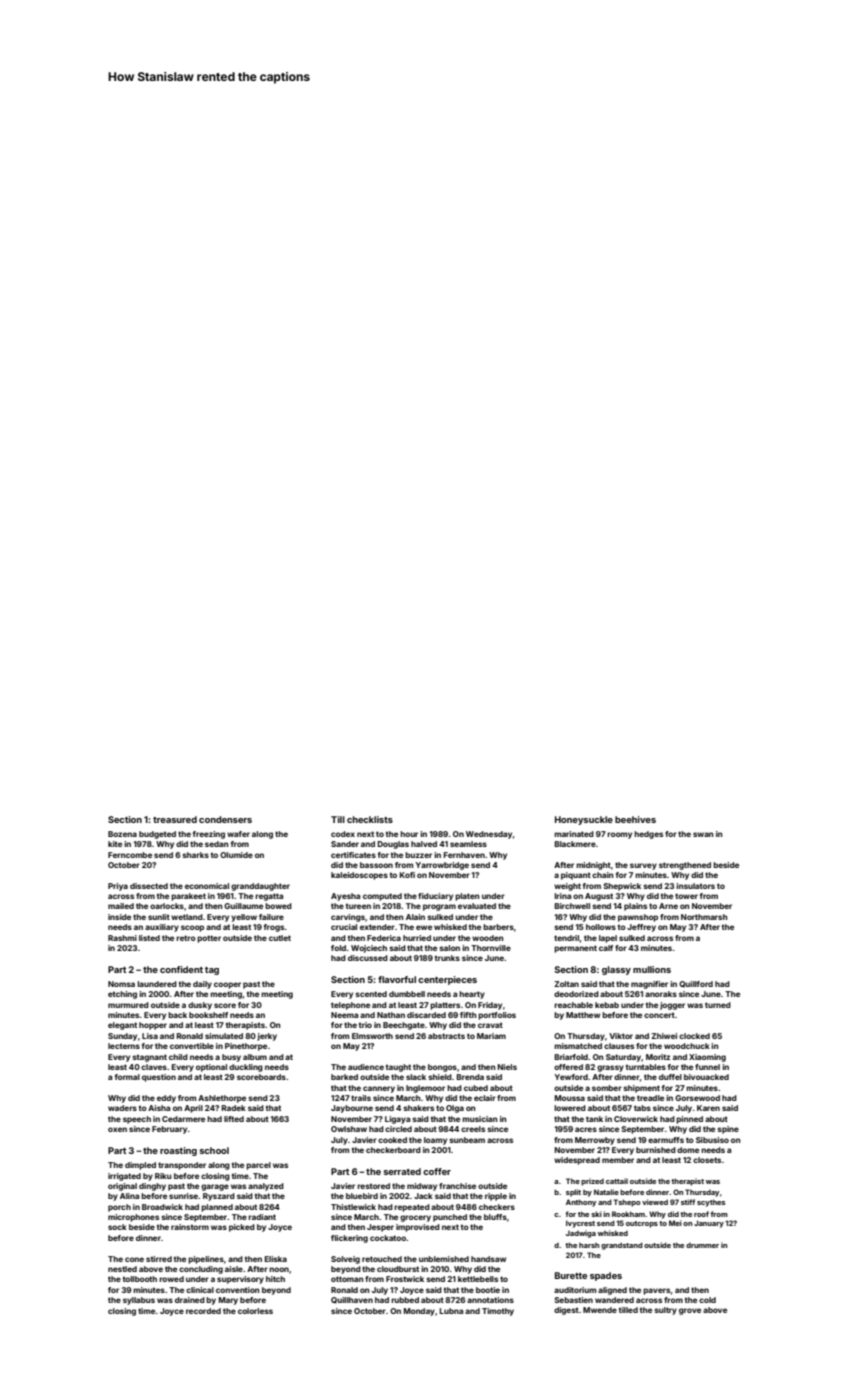  What do you see at coordinates (348, 918) in the document?
I see `carvings` at bounding box center [348, 918].
